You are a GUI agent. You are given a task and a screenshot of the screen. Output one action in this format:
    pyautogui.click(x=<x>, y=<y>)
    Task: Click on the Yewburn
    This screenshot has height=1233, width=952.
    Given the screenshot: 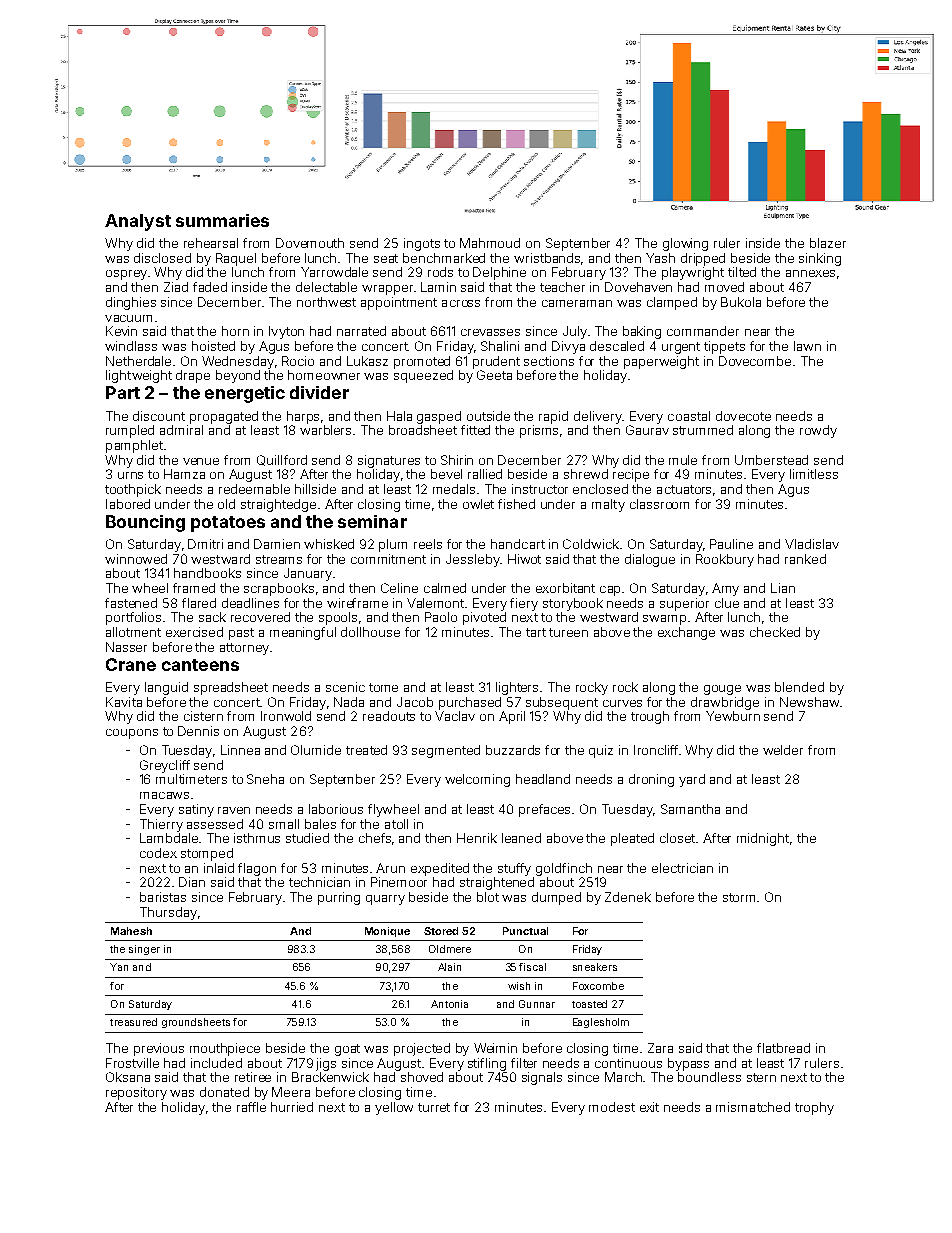 What is the action you would take?
    pyautogui.click(x=733, y=716)
